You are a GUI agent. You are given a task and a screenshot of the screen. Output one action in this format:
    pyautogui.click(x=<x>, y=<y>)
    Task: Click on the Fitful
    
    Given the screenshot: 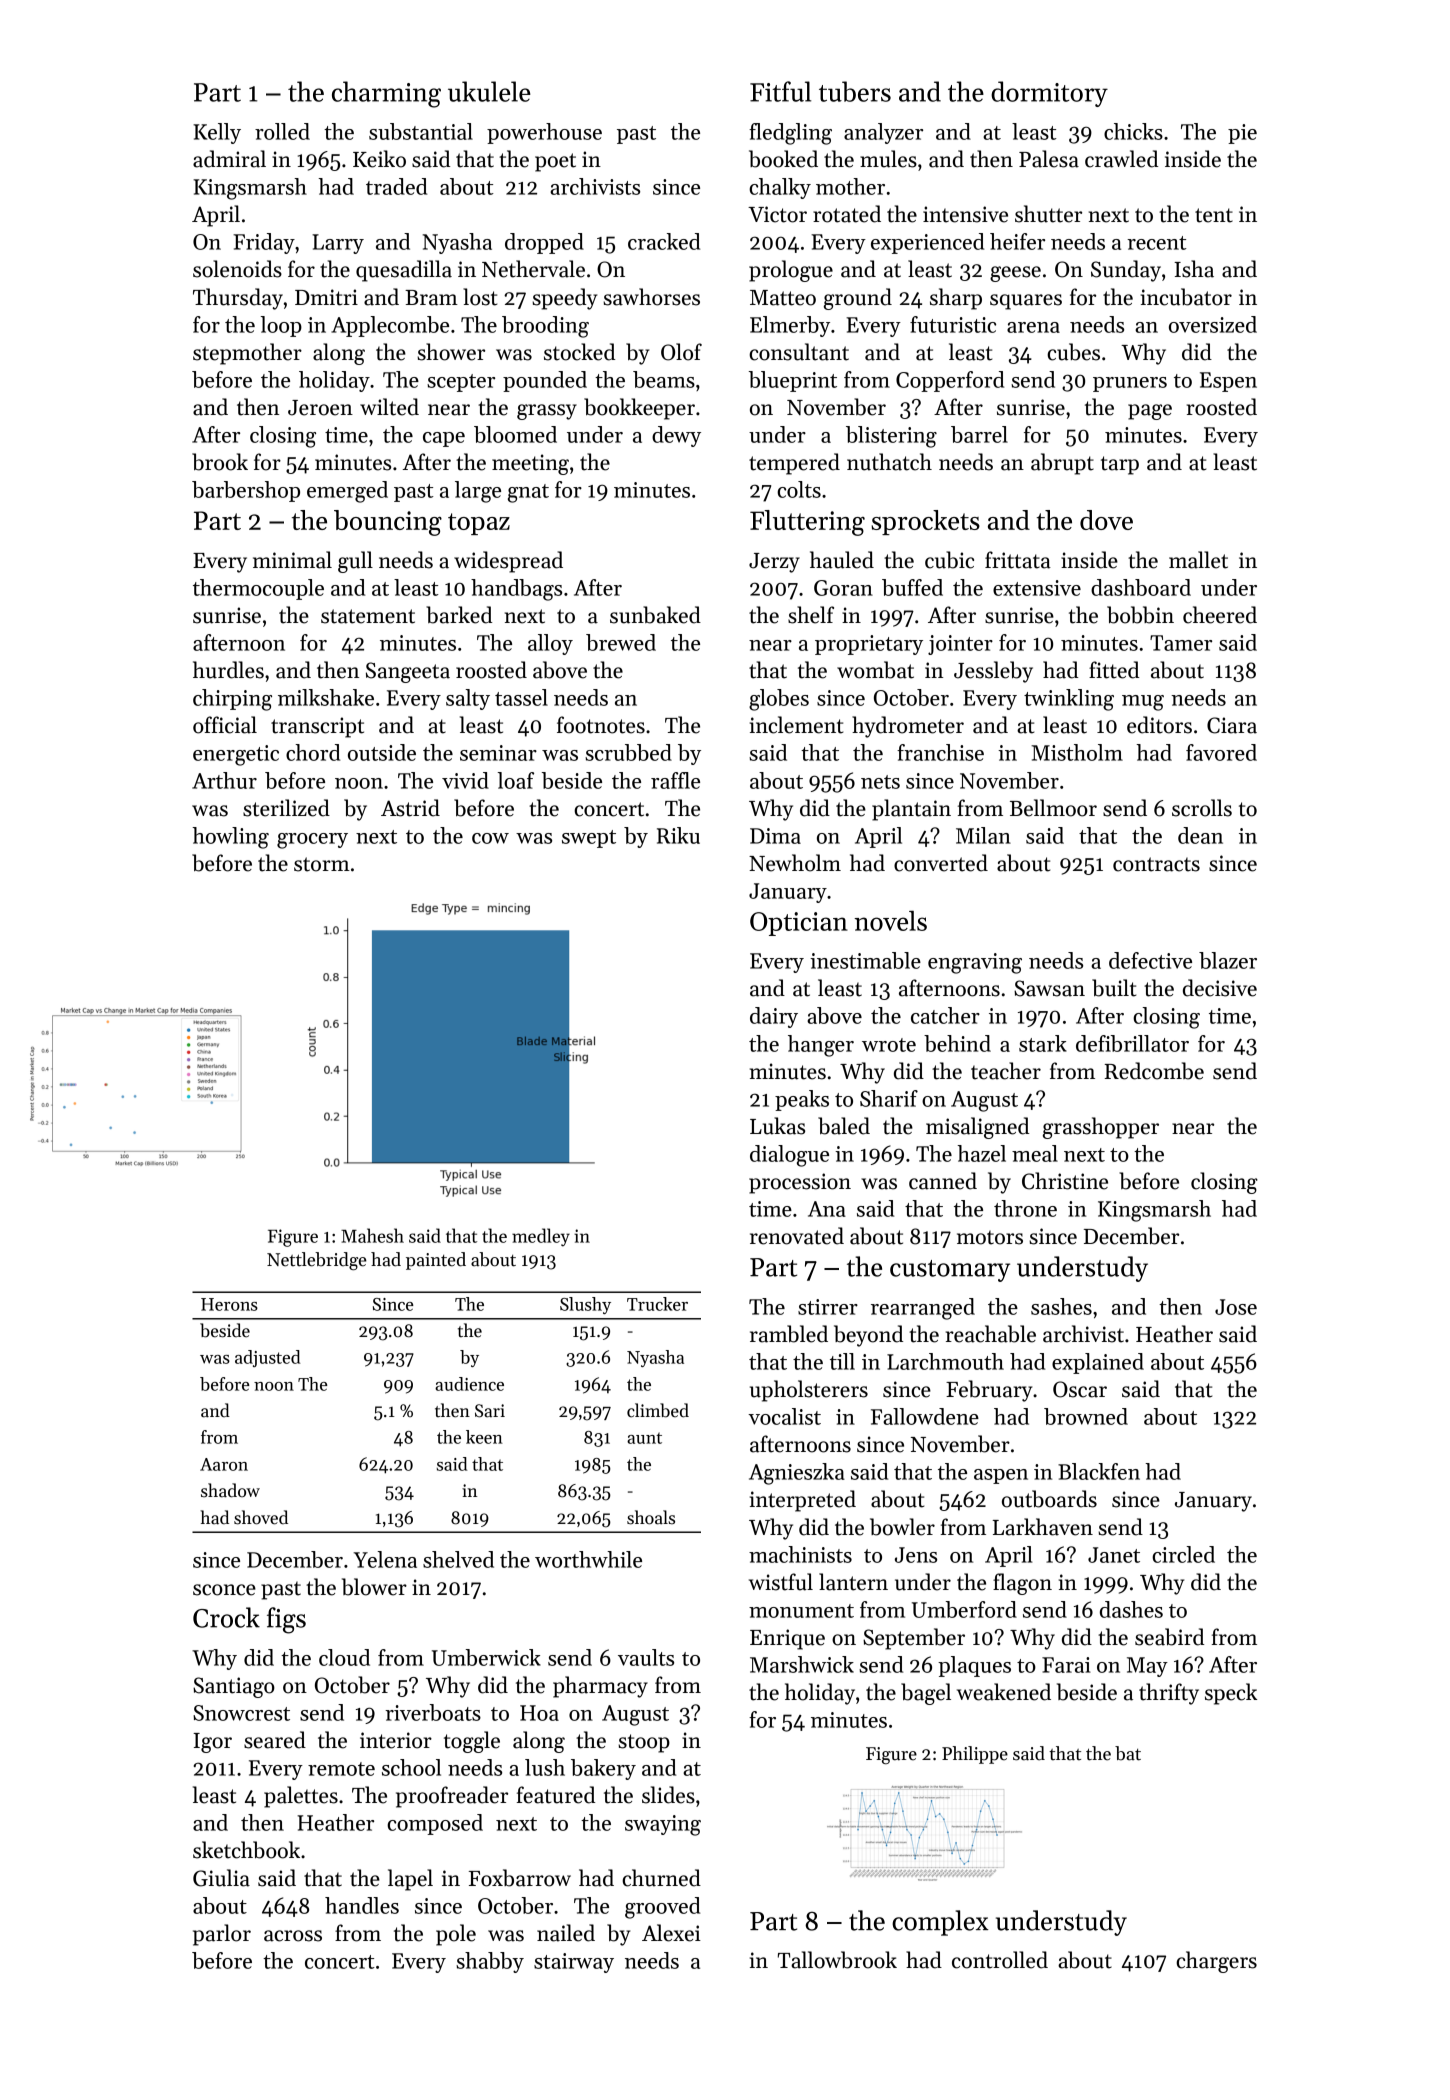 What is the action you would take?
    pyautogui.click(x=780, y=91)
